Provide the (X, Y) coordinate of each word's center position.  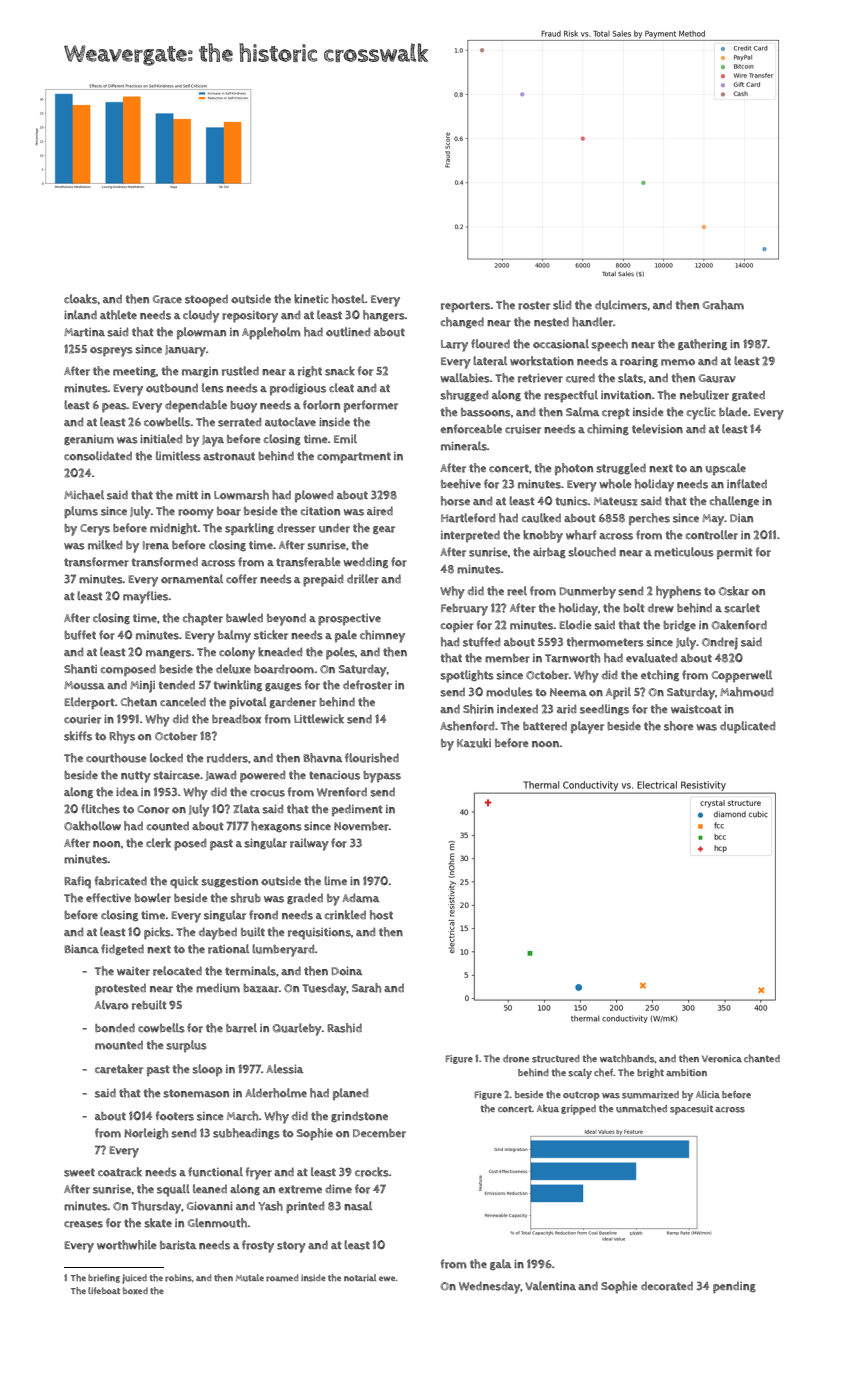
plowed (314, 496)
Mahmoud (746, 692)
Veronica (722, 1059)
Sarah (366, 988)
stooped (206, 300)
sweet (79, 1172)
